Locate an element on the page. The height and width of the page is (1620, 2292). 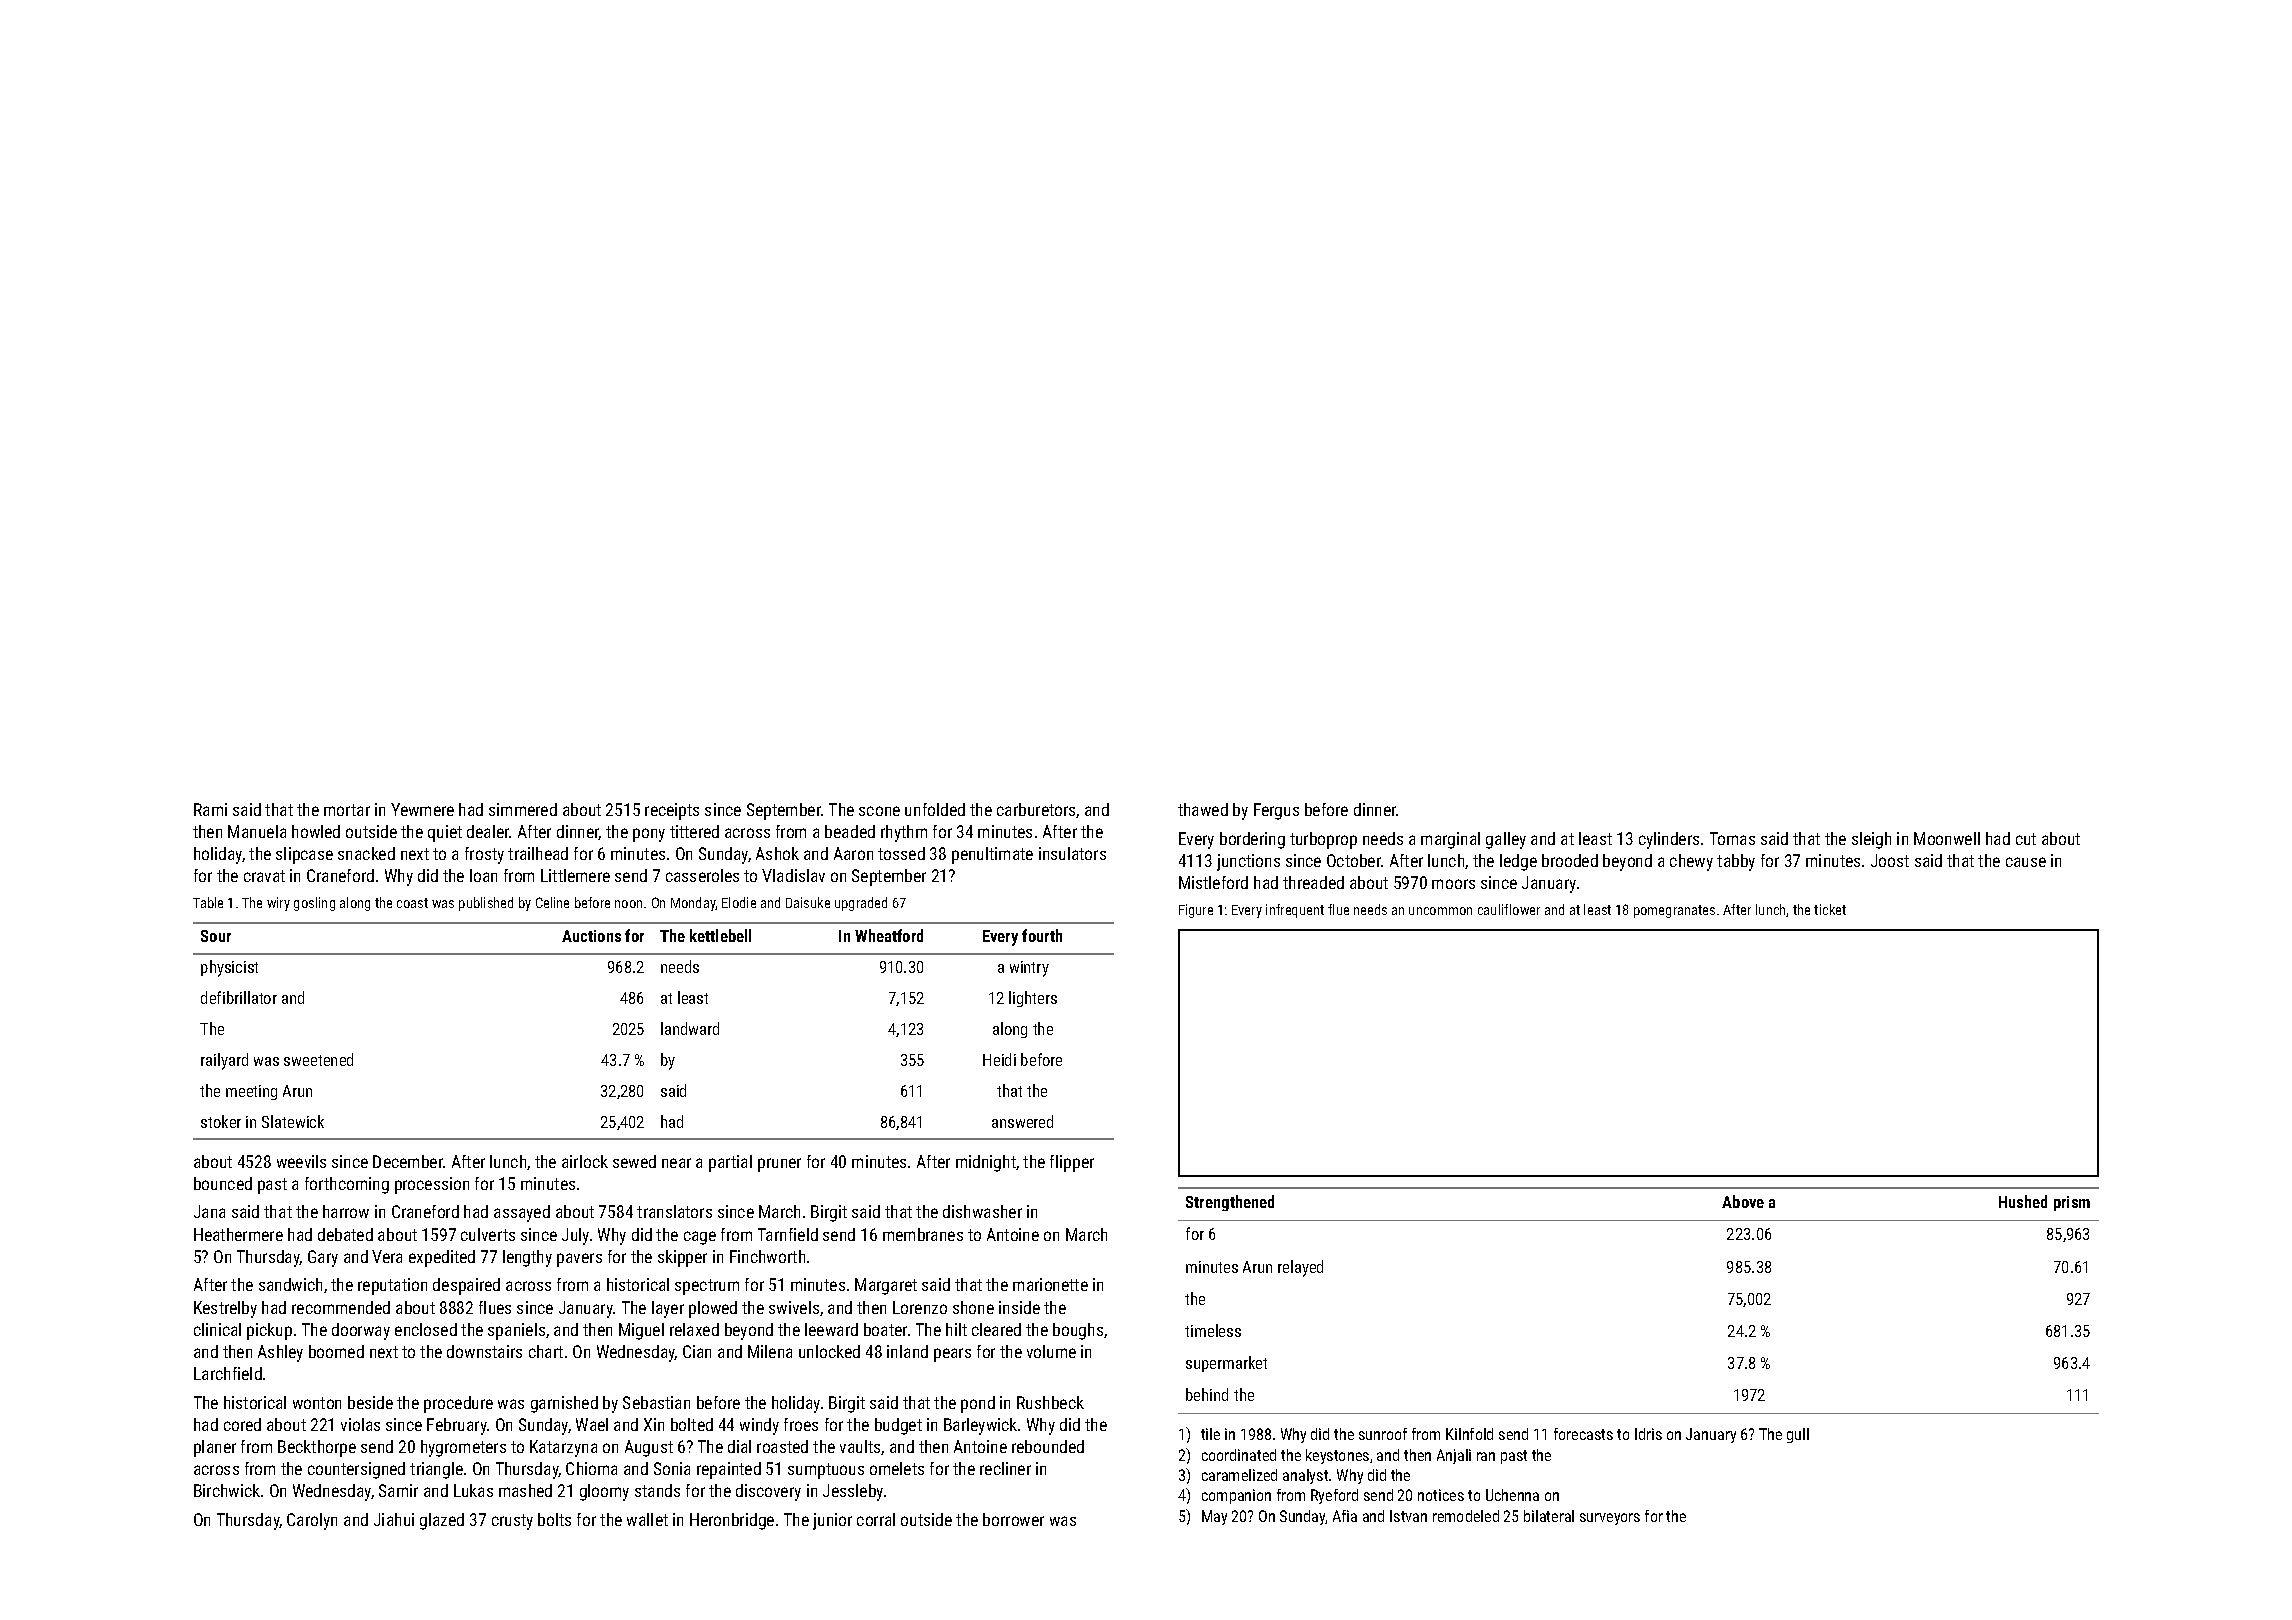
Above is located at coordinates (1743, 1201).
